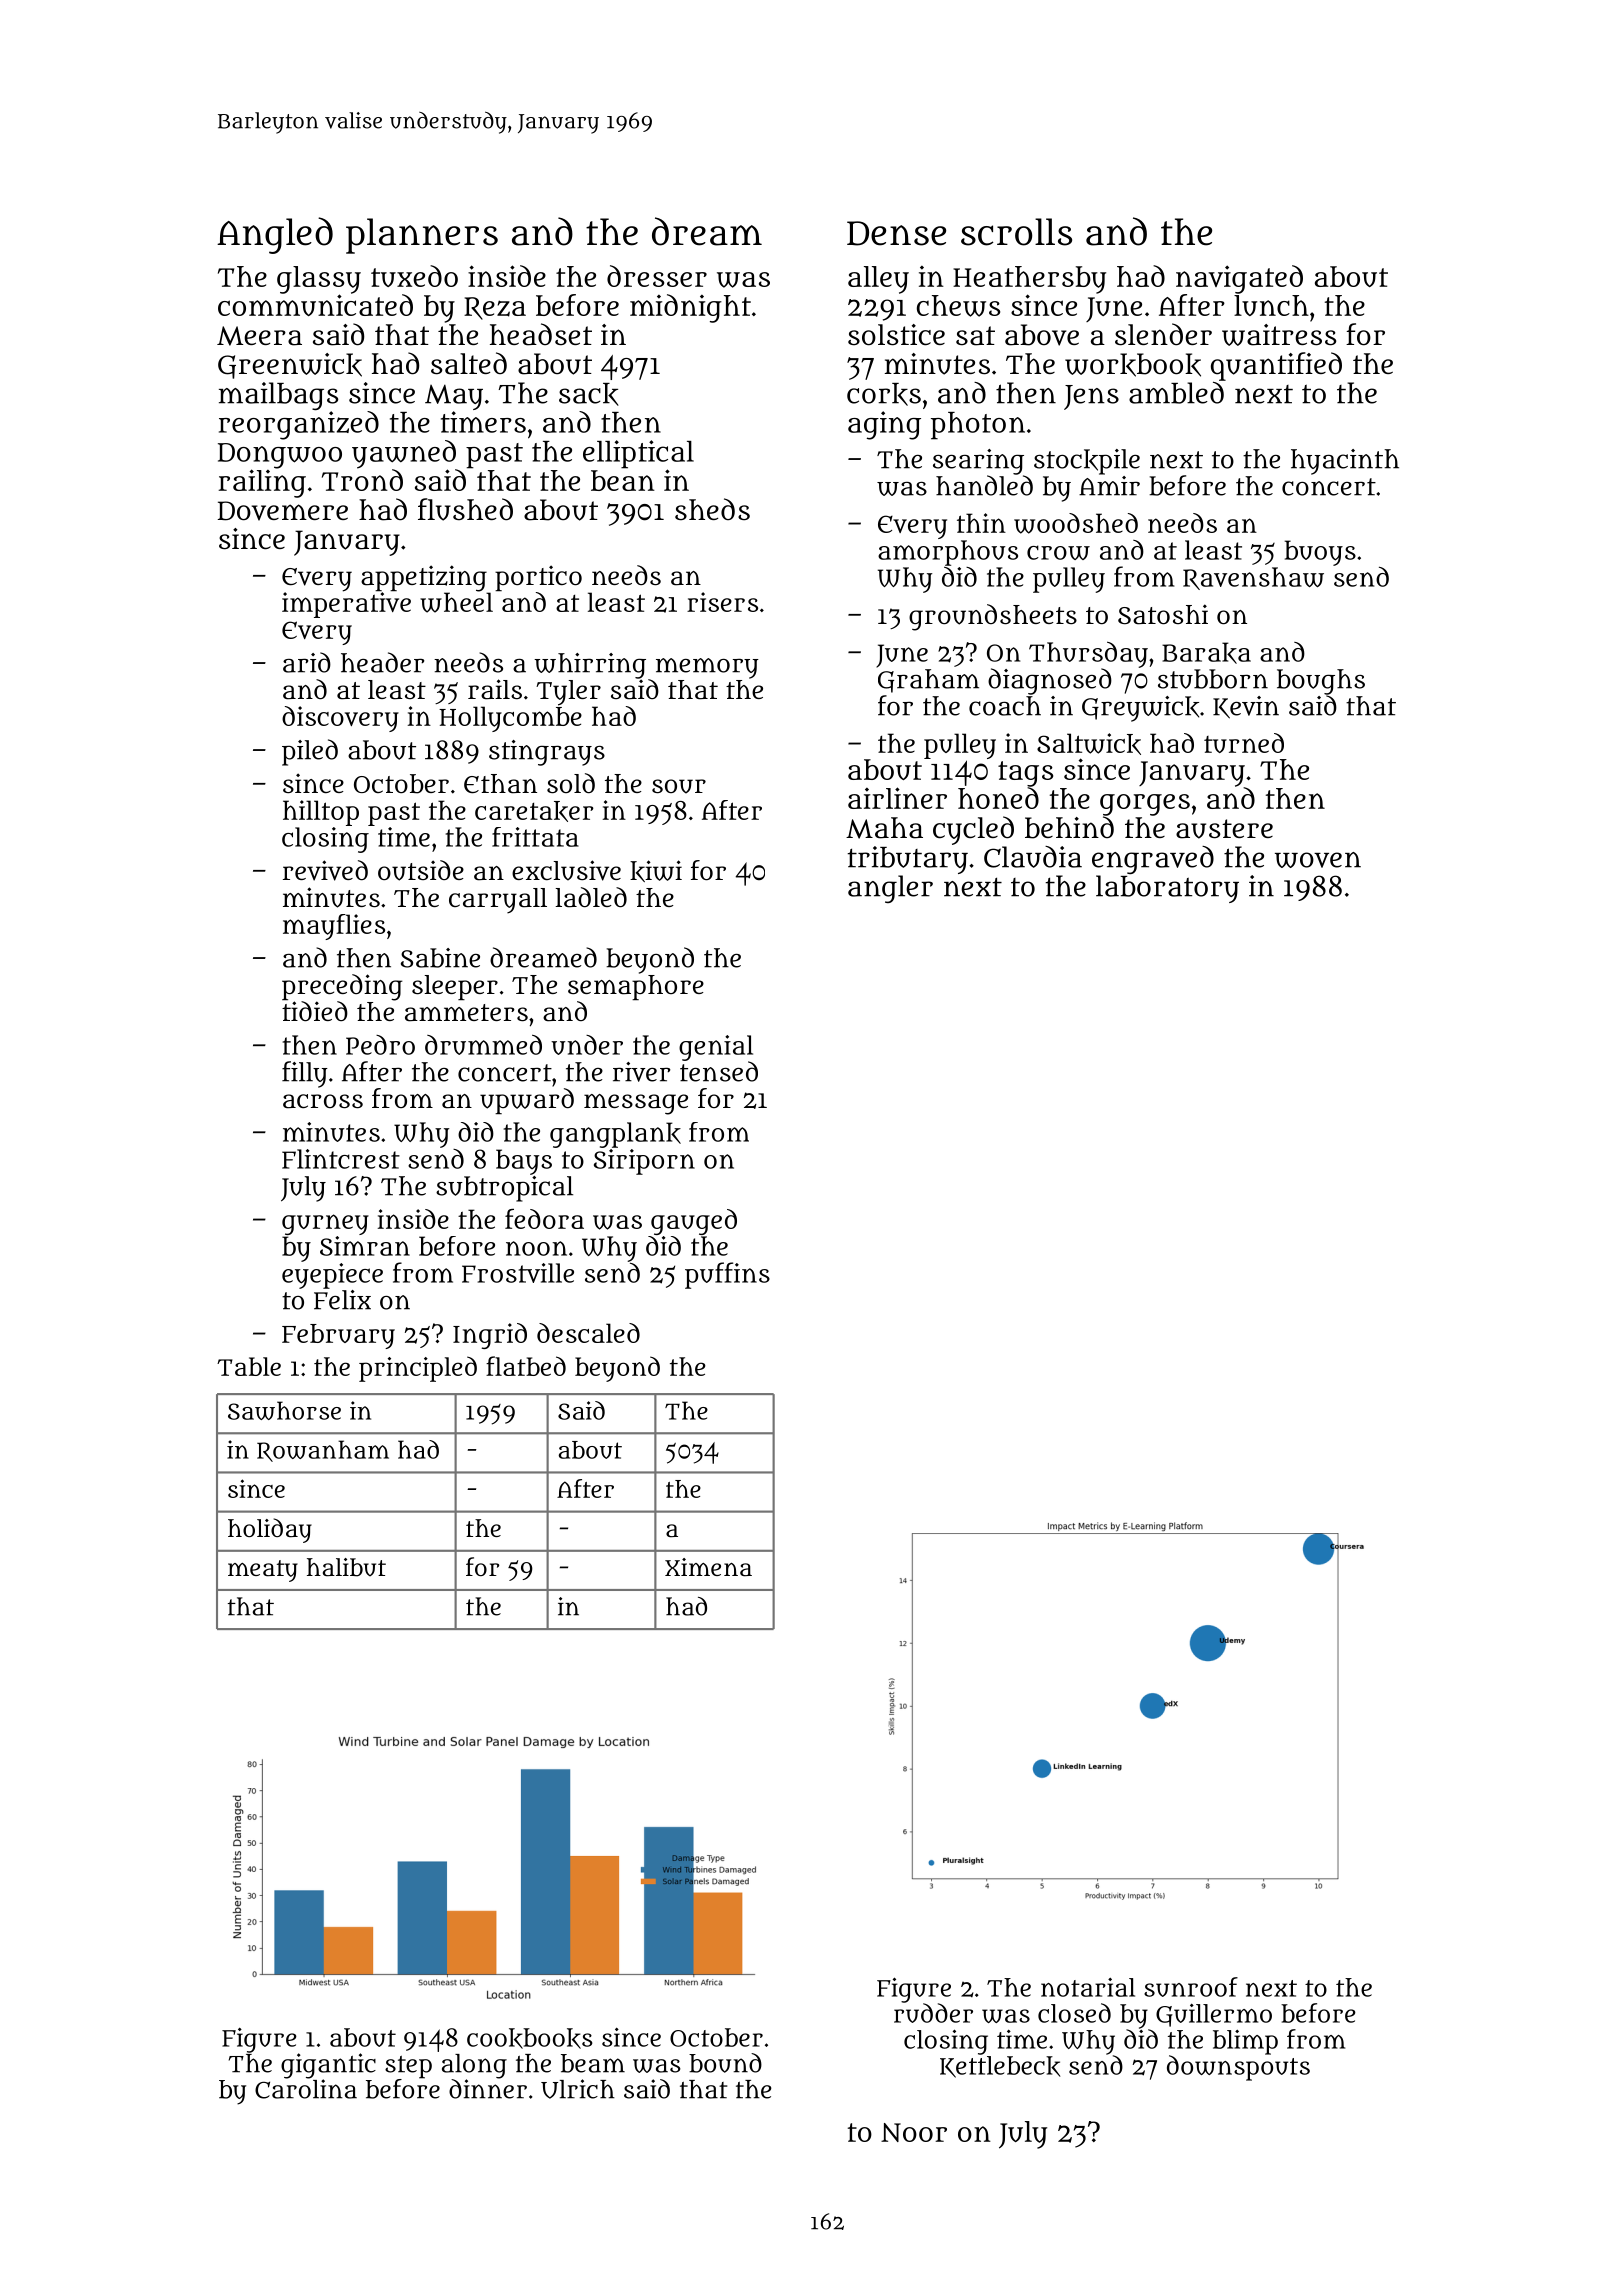 The width and height of the screenshot is (1620, 2292). What do you see at coordinates (727, 1275) in the screenshot?
I see `puffins` at bounding box center [727, 1275].
